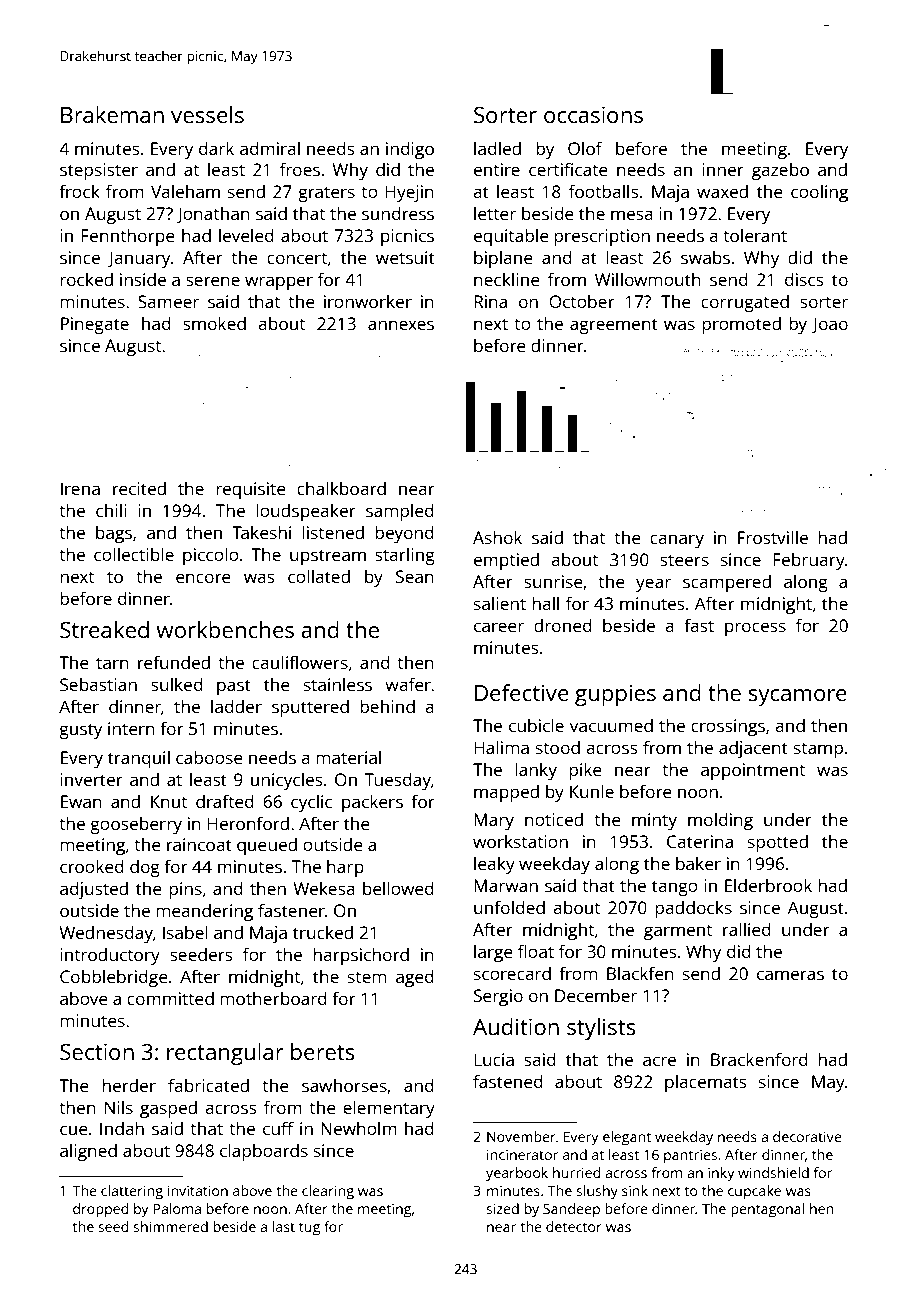 Image resolution: width=908 pixels, height=1316 pixels. I want to click on gusty, so click(80, 731).
